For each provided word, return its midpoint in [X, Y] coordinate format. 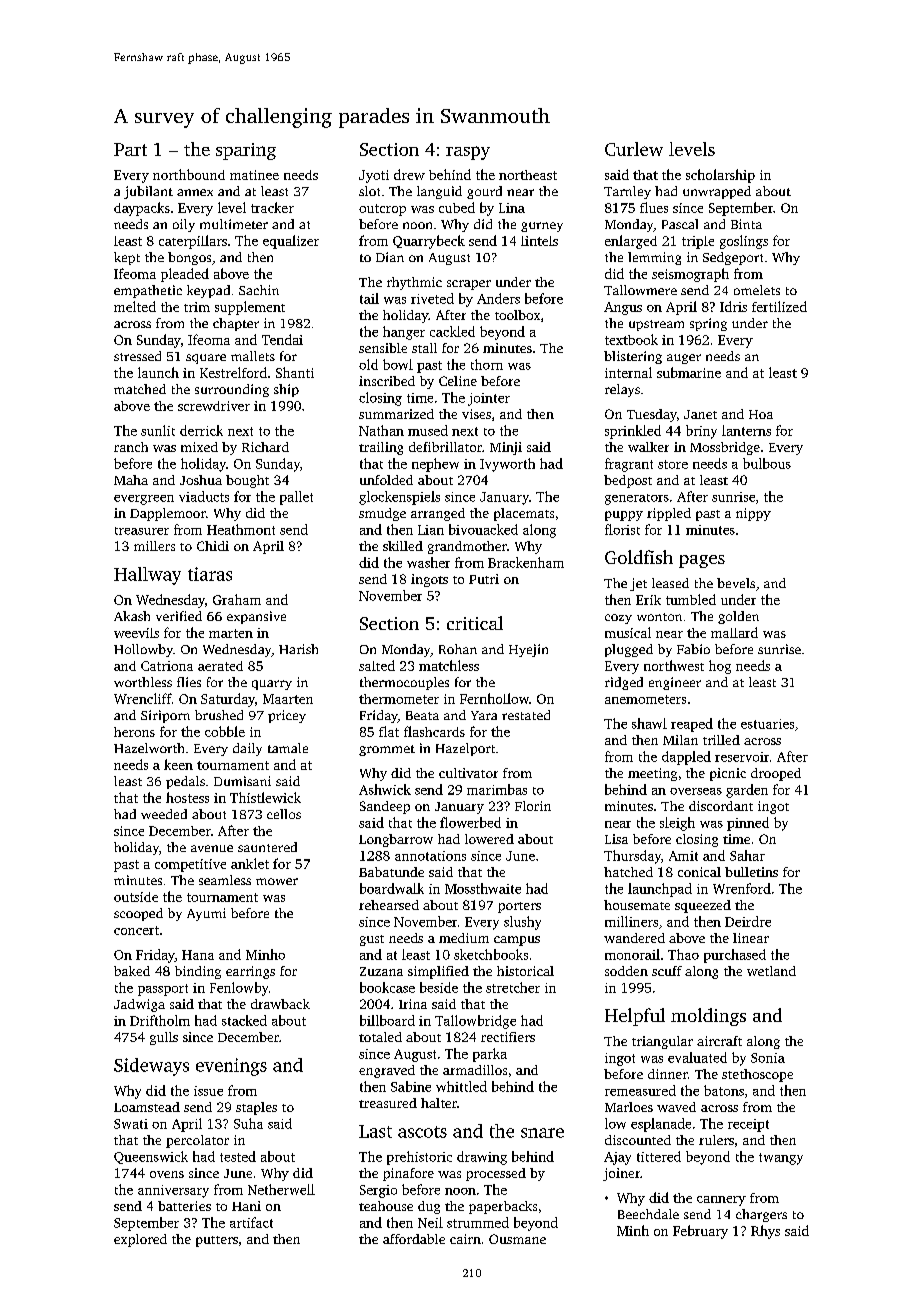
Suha [248, 1123]
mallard [734, 632]
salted [377, 665]
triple [698, 242]
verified [179, 616]
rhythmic [414, 283]
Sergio [378, 1191]
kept [127, 258]
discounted [638, 1140]
